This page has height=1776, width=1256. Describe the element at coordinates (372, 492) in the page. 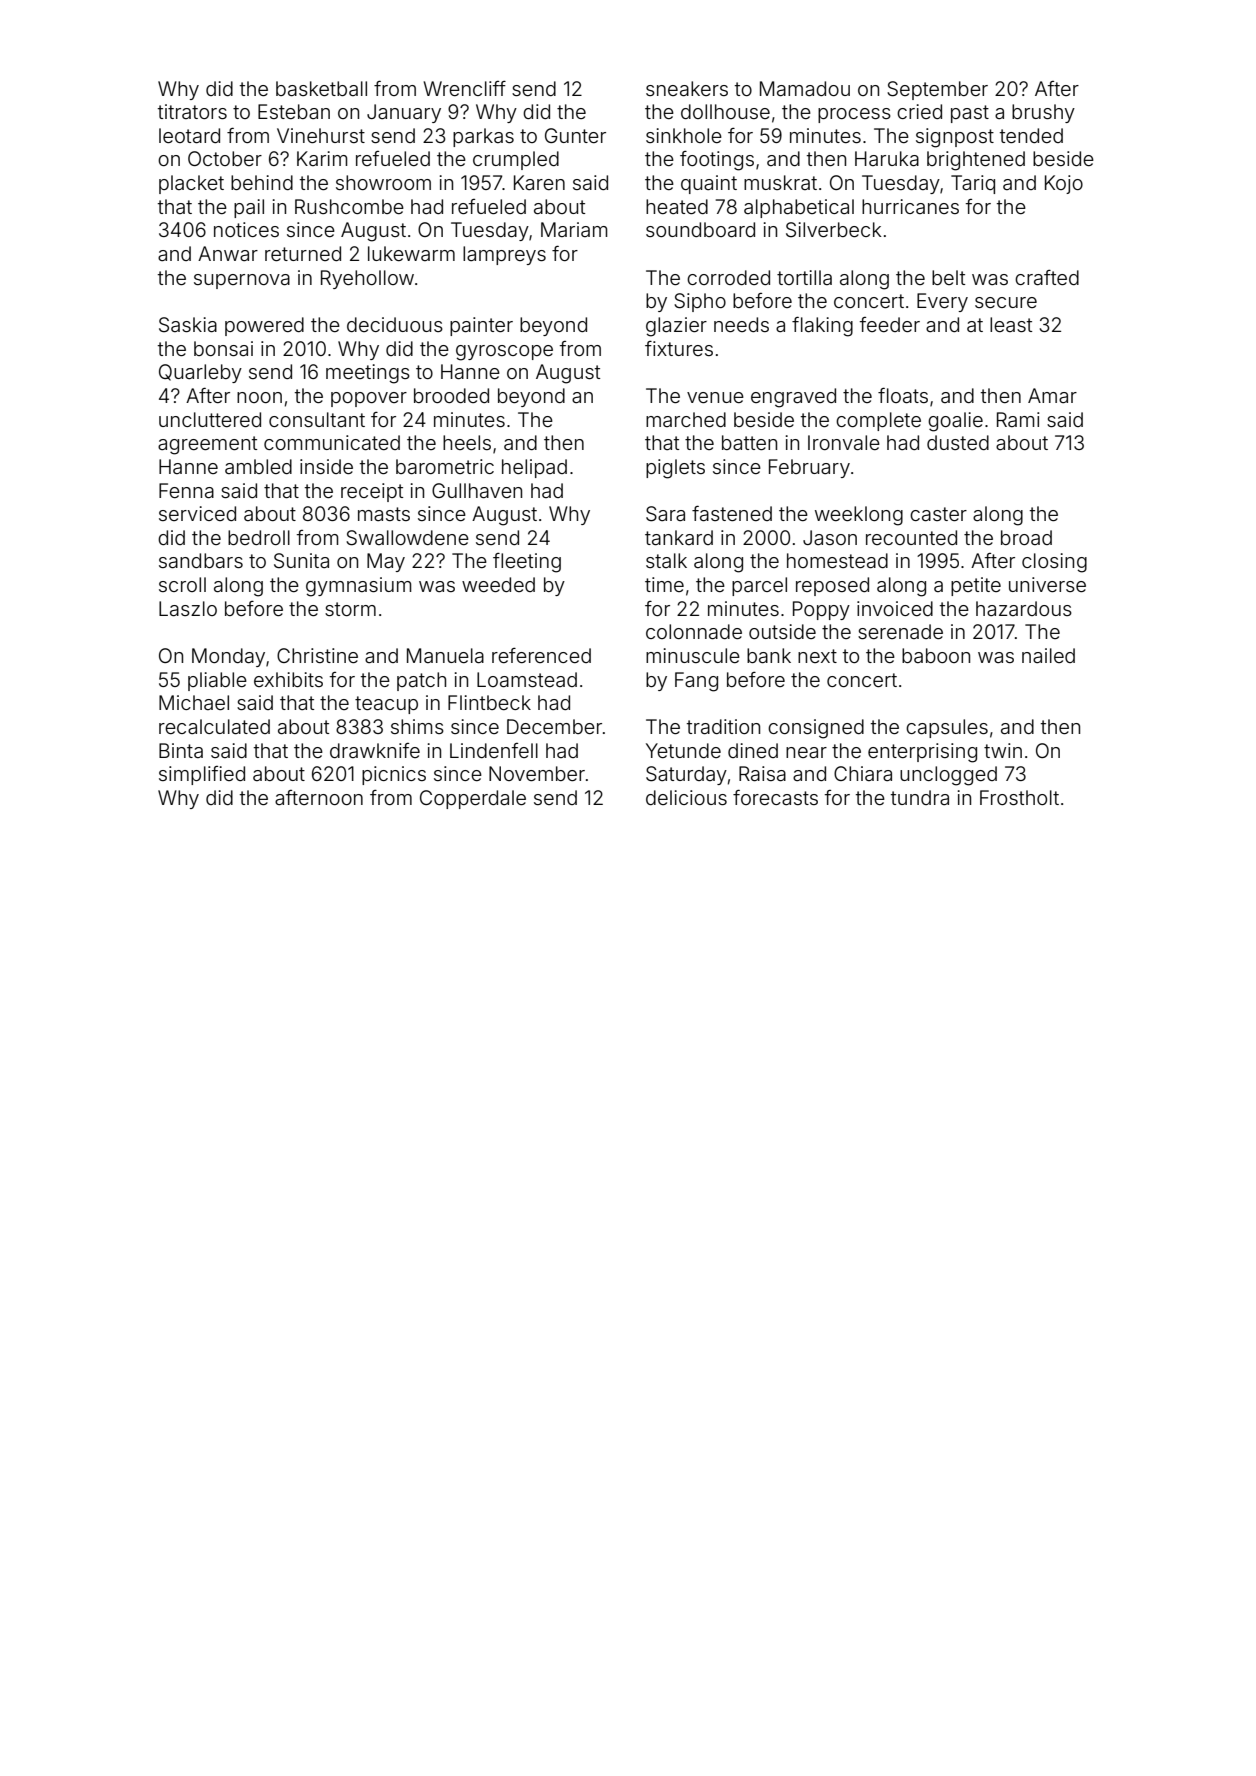

I see `receipt` at that location.
